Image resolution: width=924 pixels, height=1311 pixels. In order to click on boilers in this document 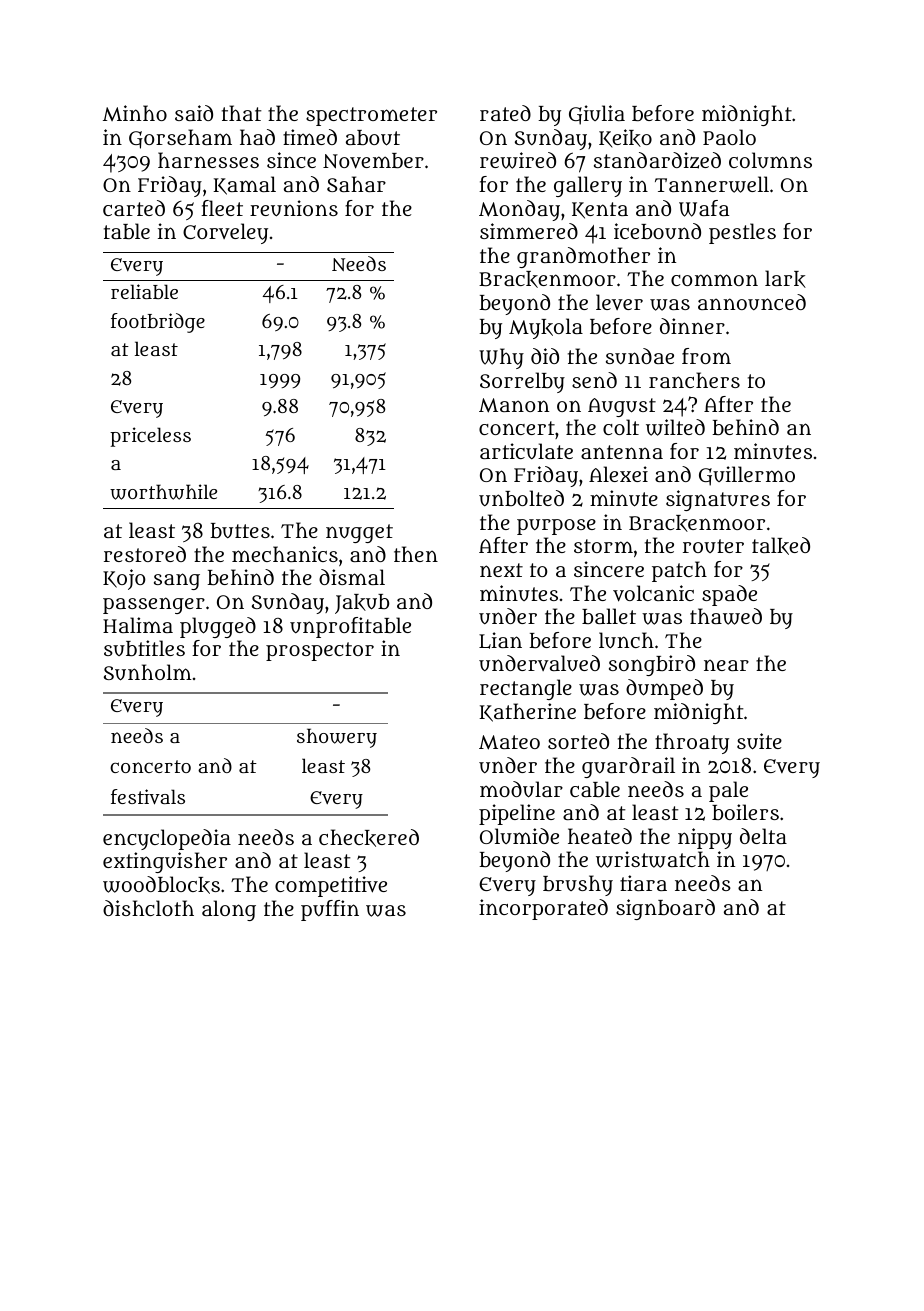, I will do `click(745, 812)`.
